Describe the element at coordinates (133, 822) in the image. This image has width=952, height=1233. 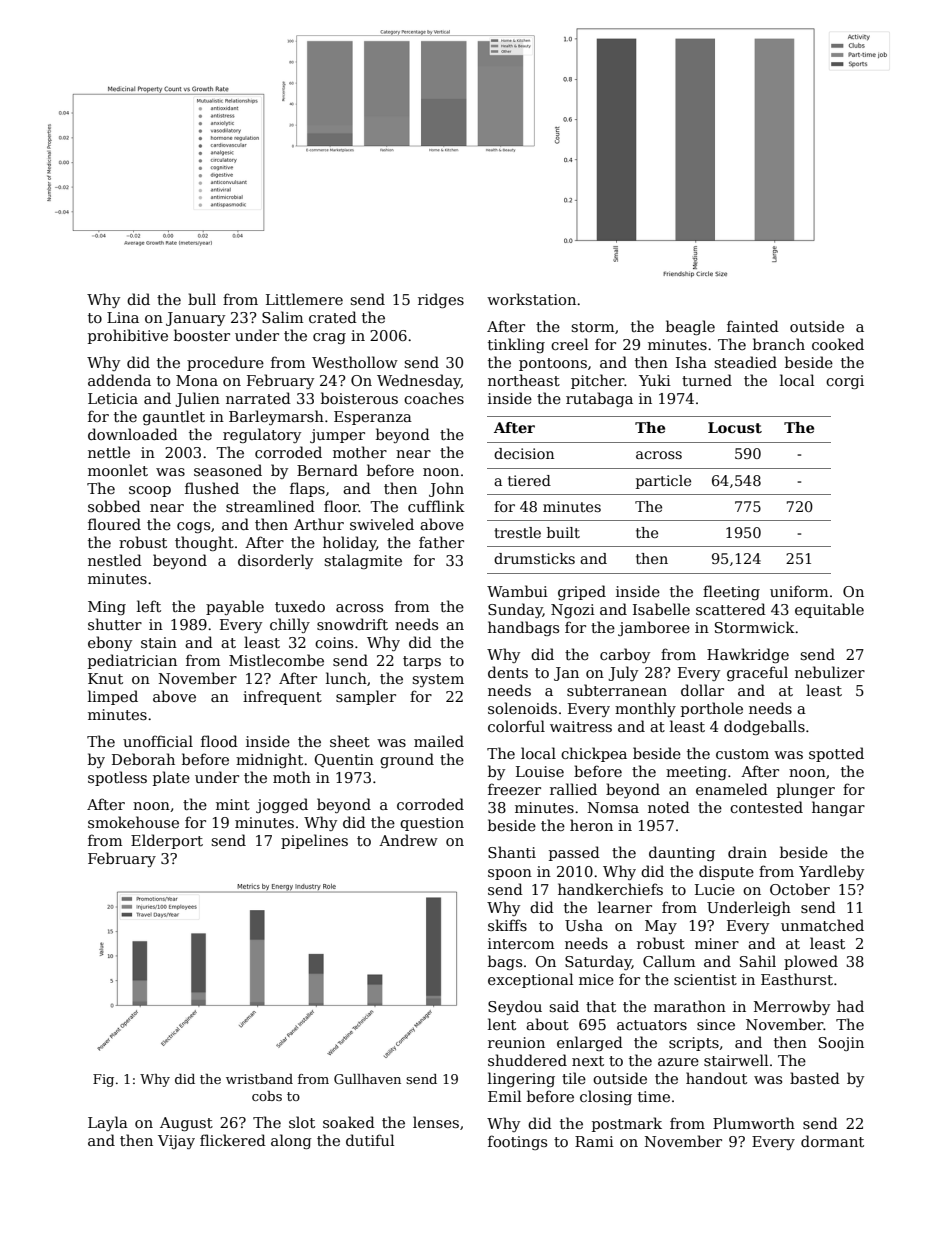
I see `smokehouse` at that location.
